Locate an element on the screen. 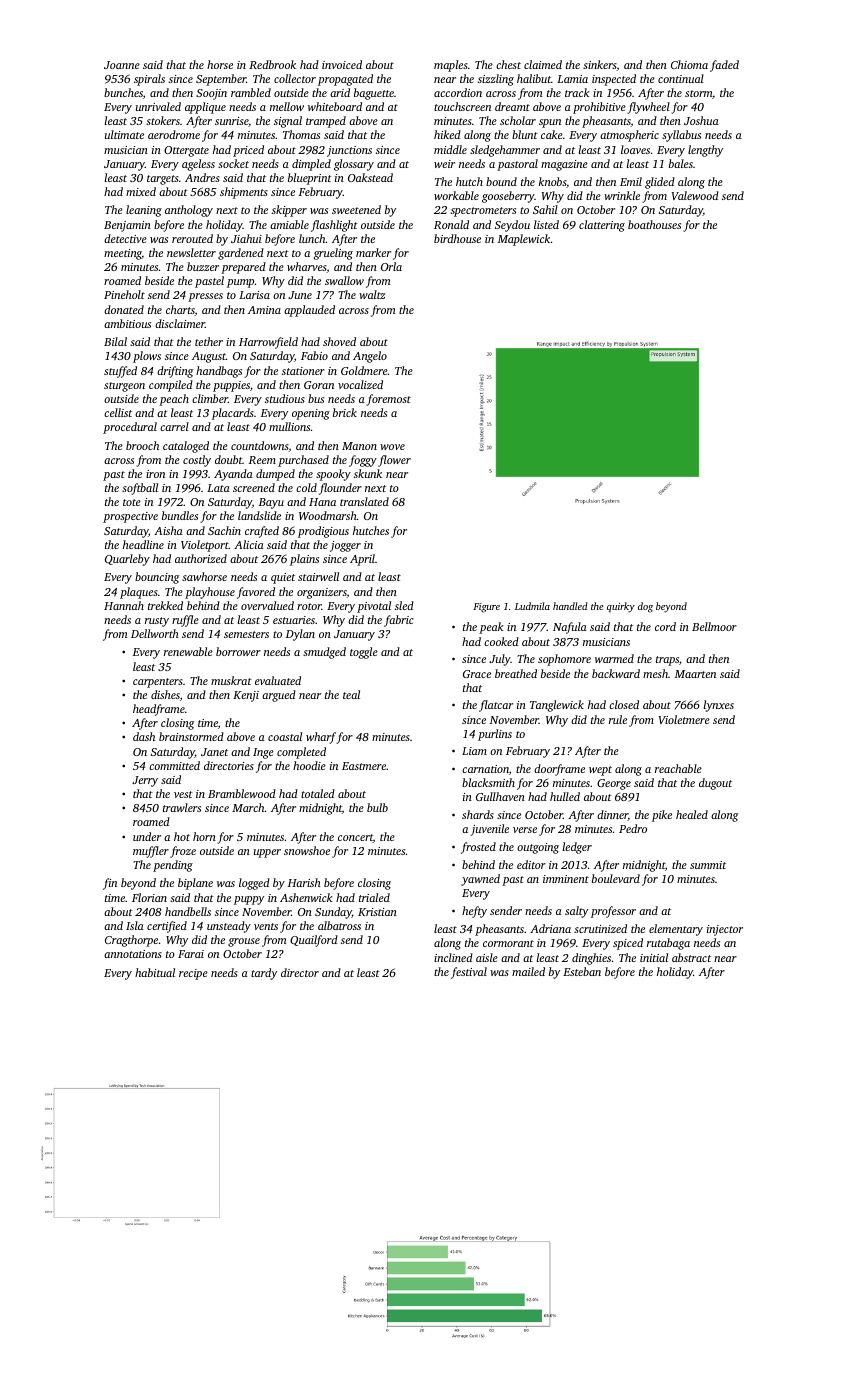 Image resolution: width=849 pixels, height=1400 pixels. blunt is located at coordinates (525, 134).
